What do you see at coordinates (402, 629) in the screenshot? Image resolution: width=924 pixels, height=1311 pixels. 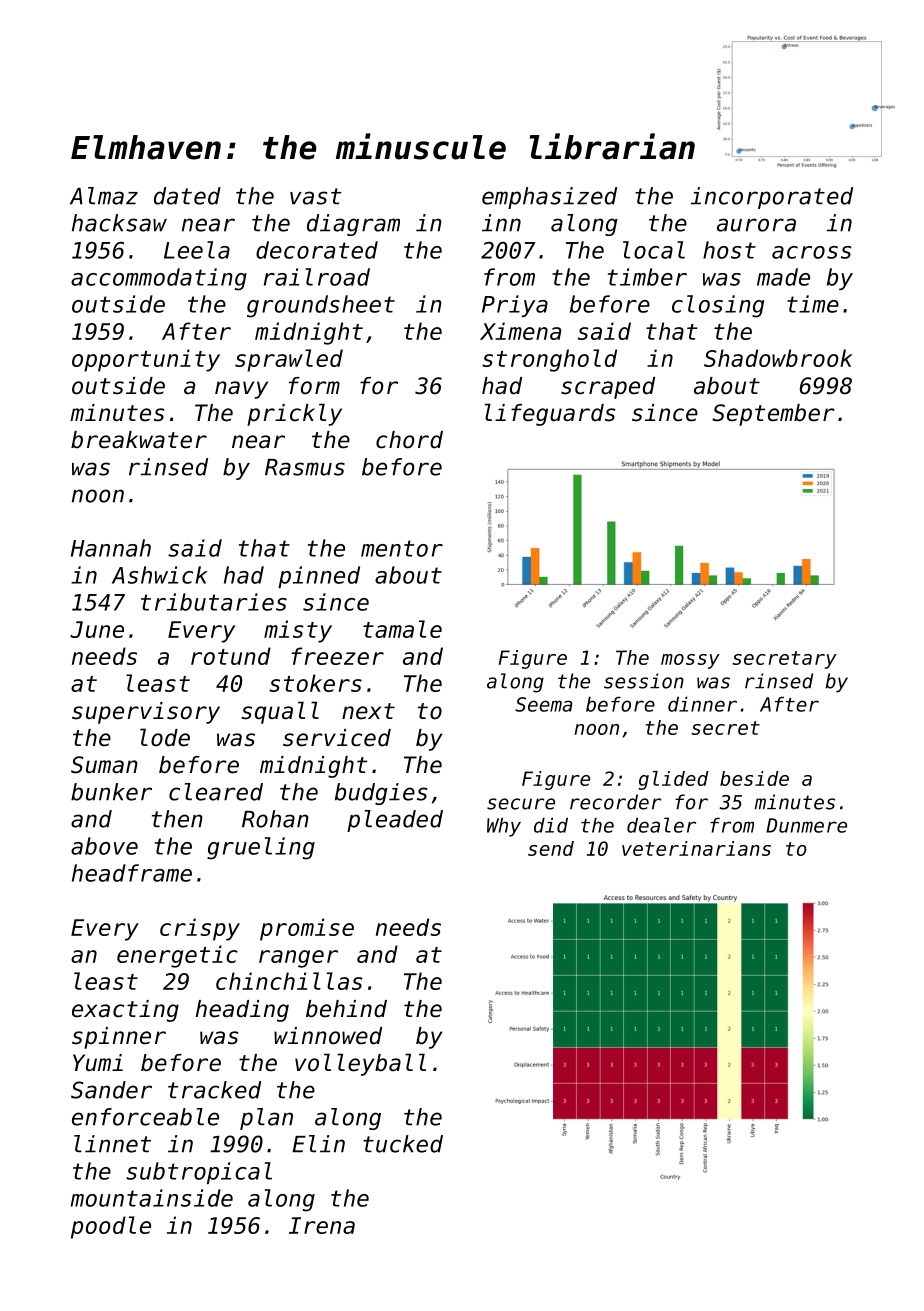 I see `tamale` at bounding box center [402, 629].
